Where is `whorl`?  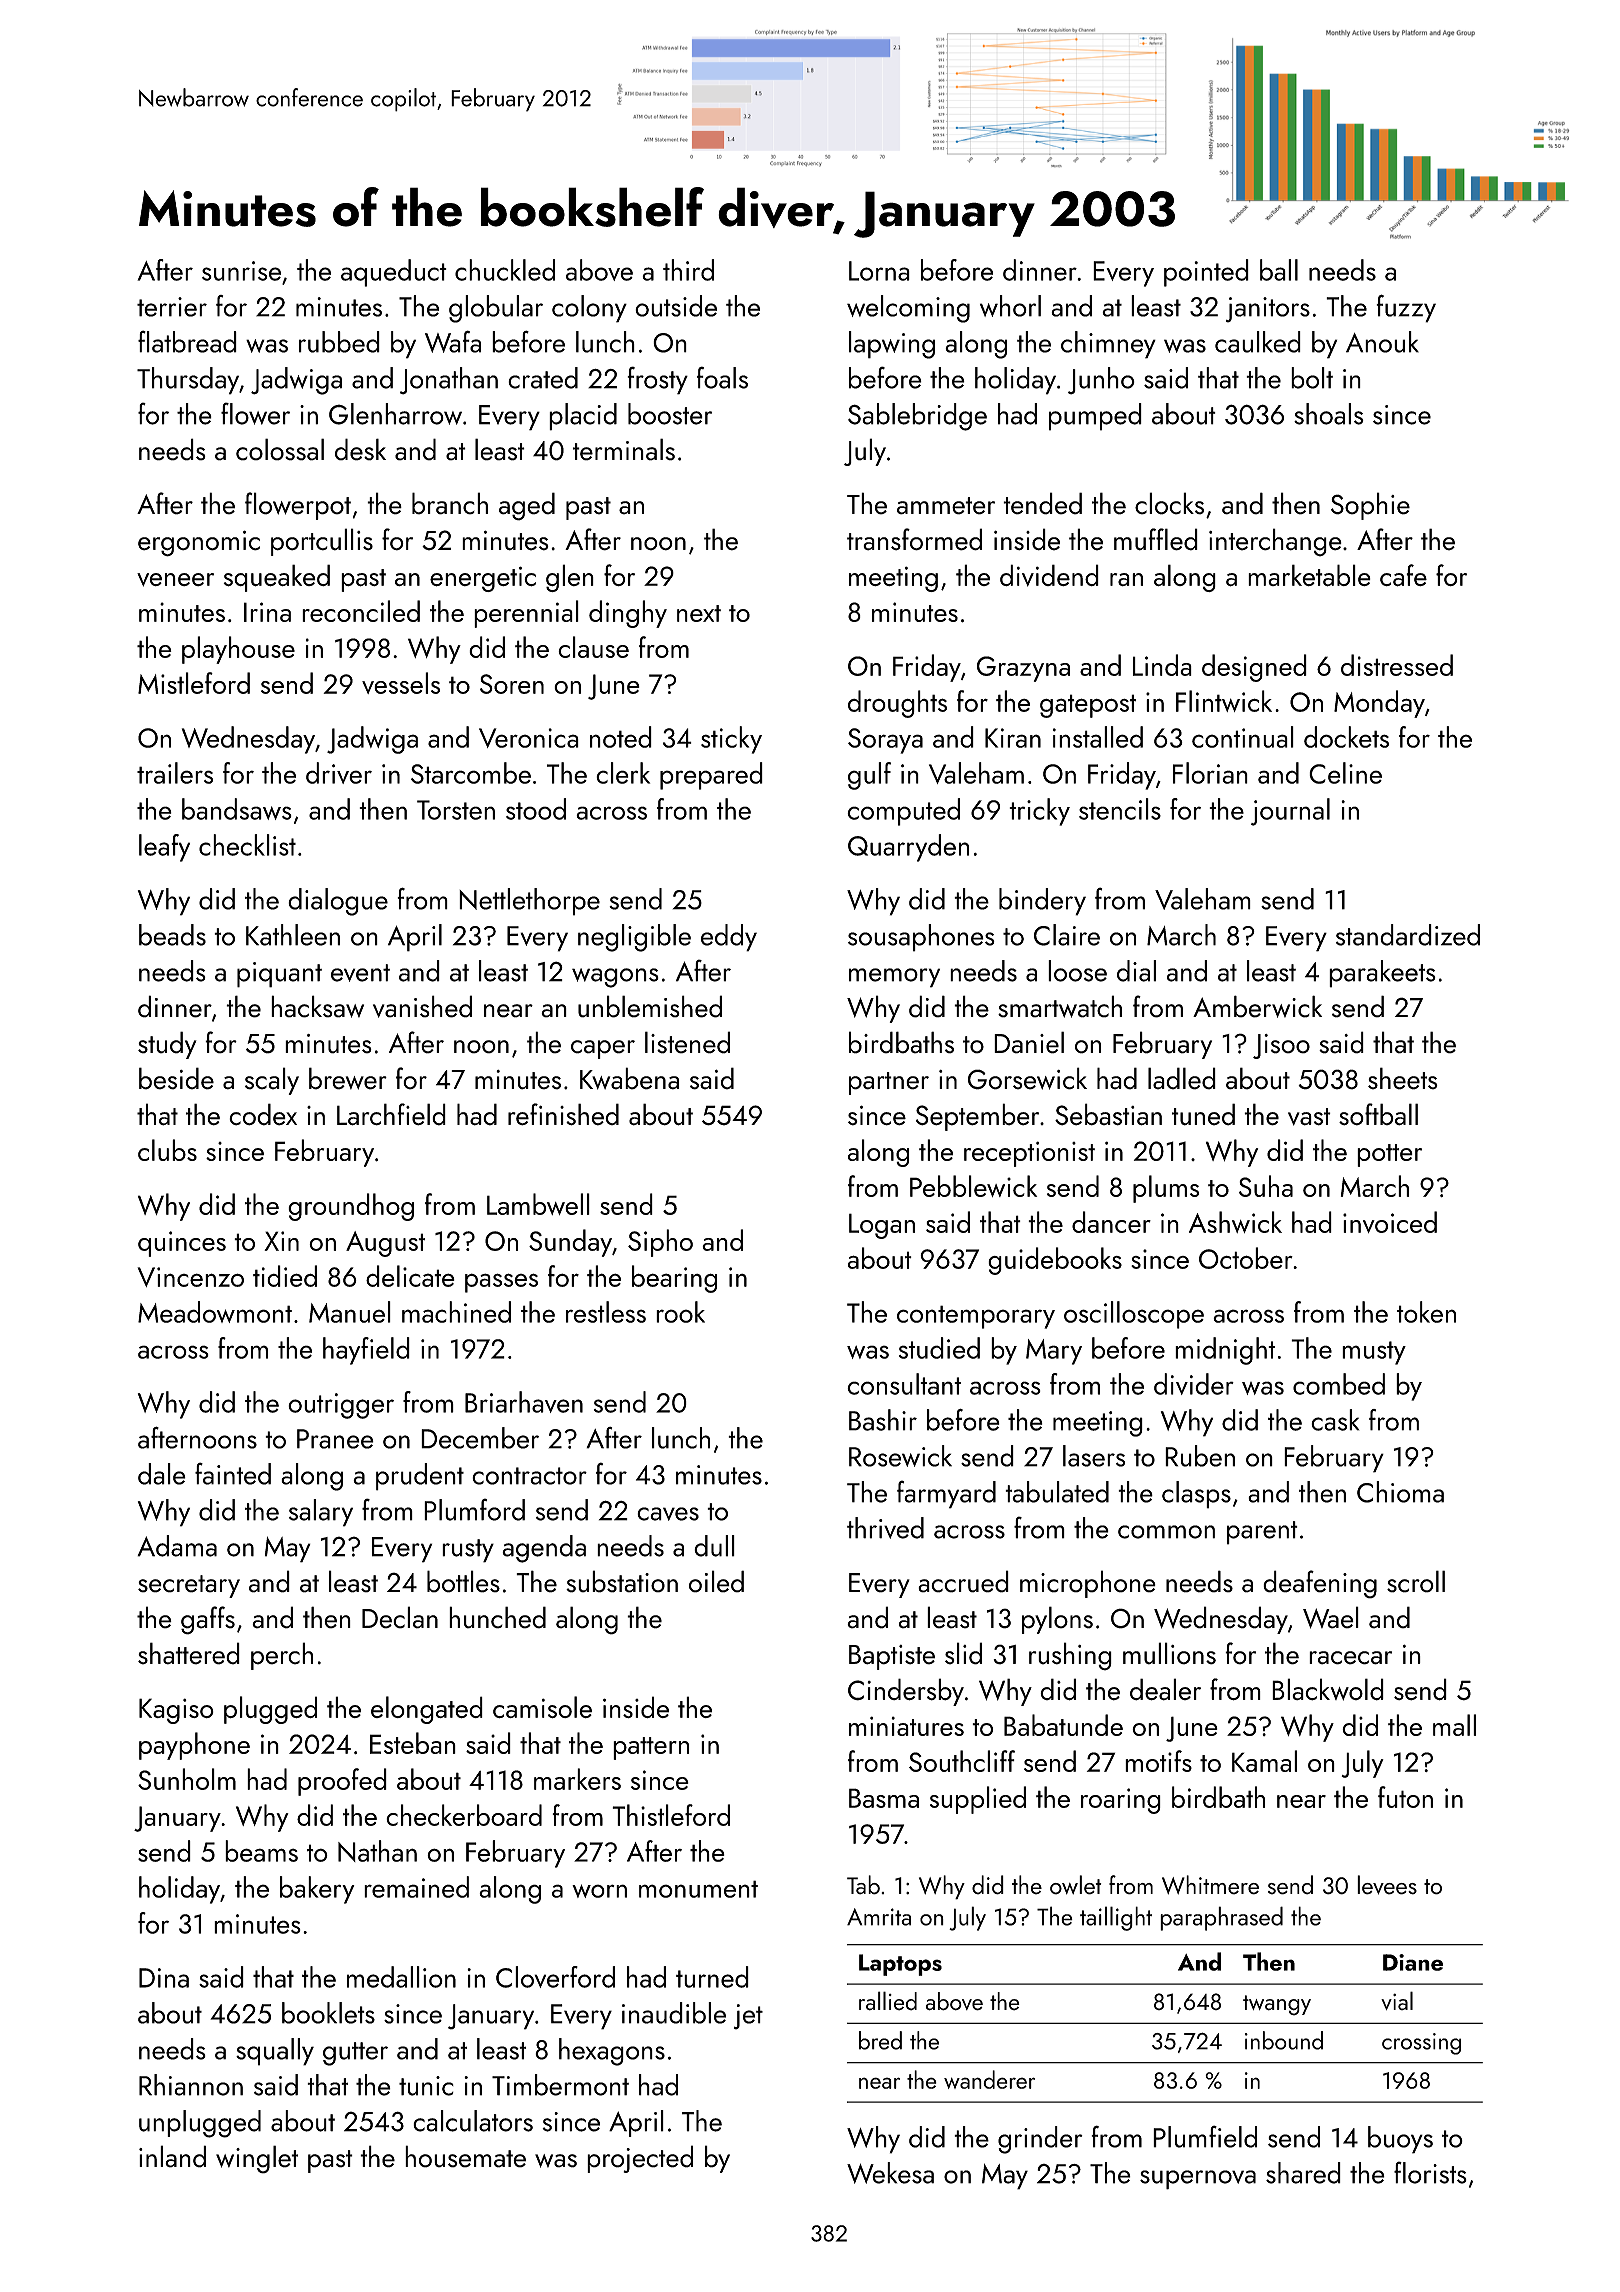
whorl is located at coordinates (1010, 306).
